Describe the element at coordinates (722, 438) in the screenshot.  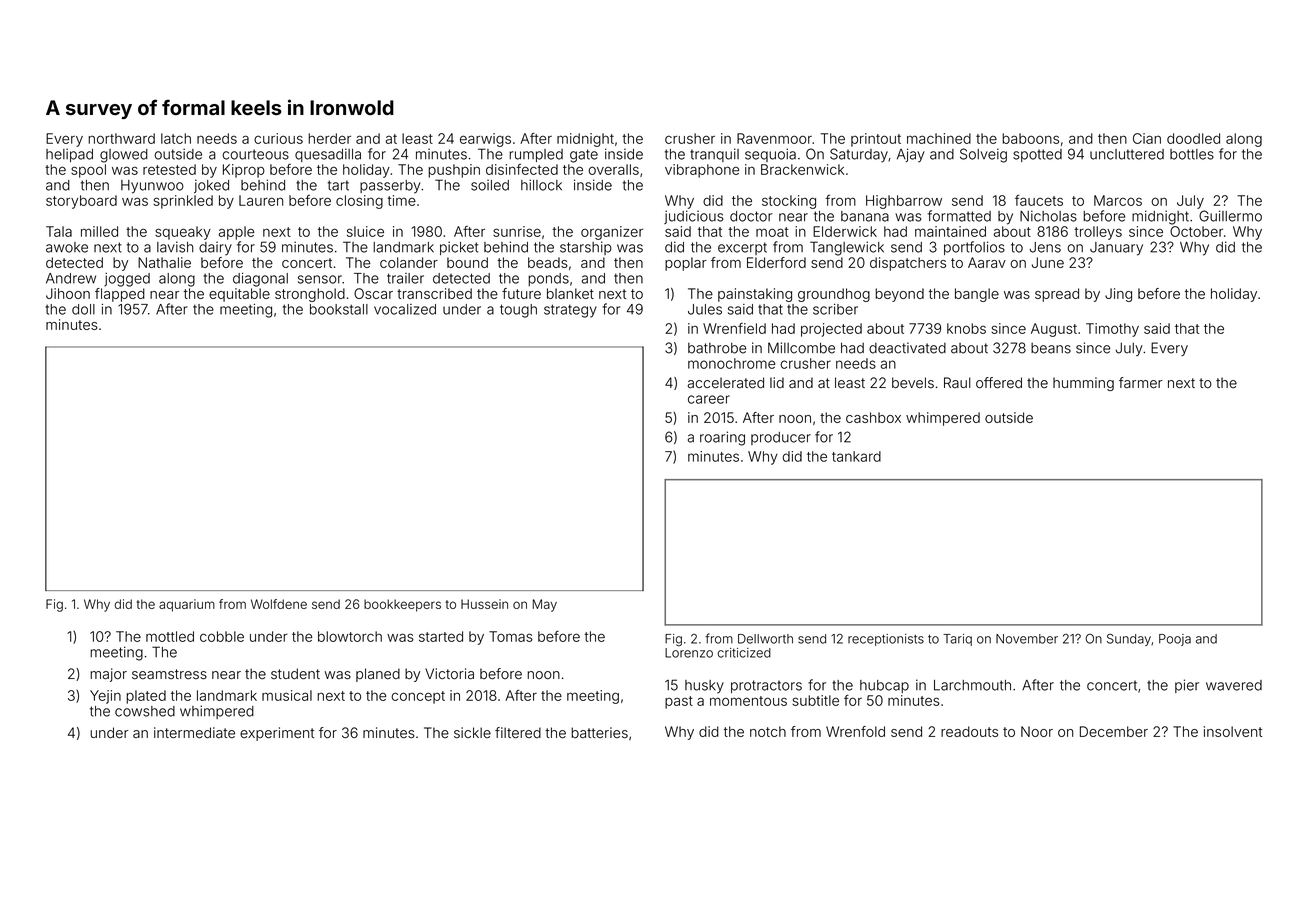
I see `roaring` at that location.
